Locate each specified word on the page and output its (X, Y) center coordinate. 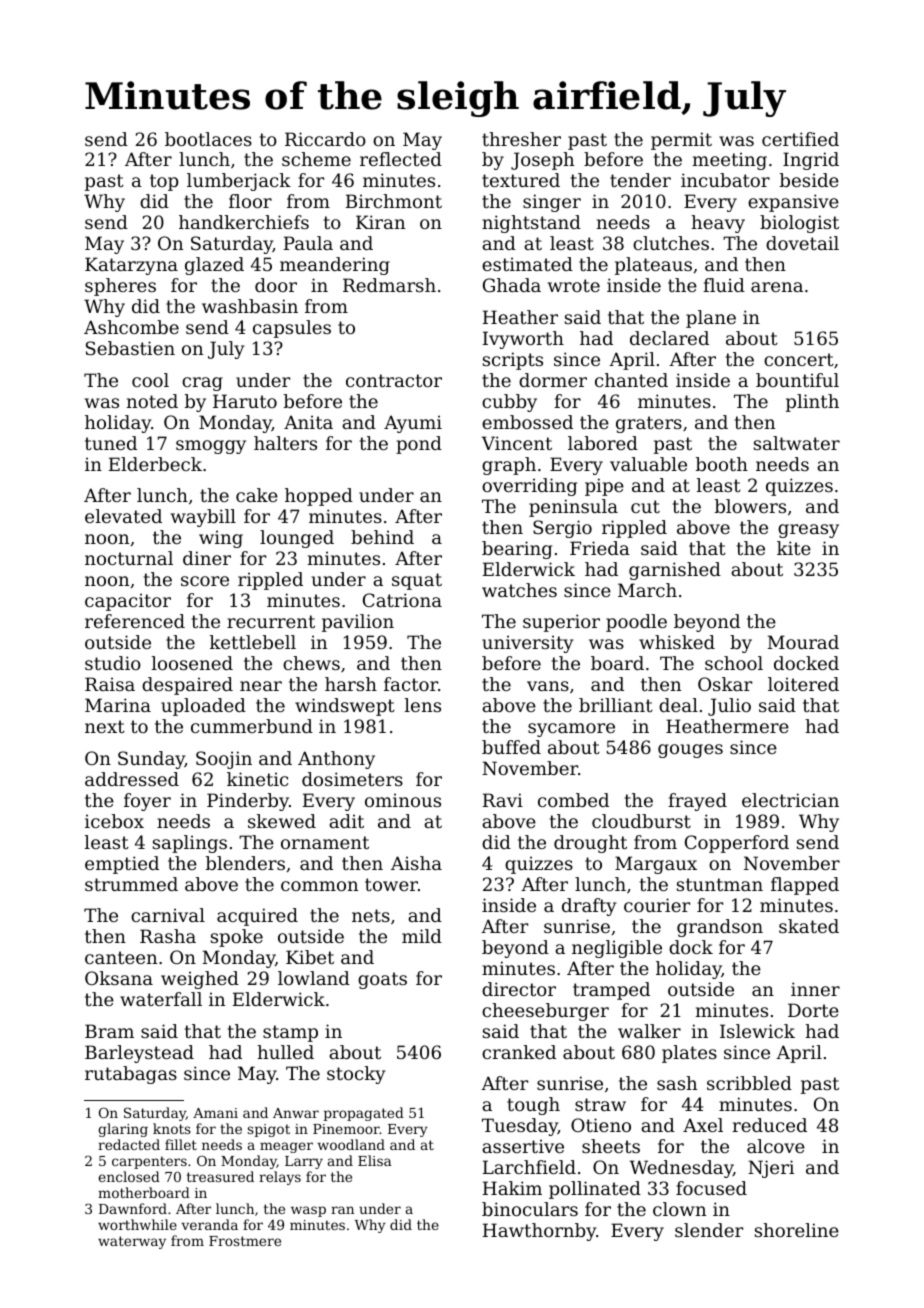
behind (382, 537)
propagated (364, 1114)
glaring (123, 1130)
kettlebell (253, 642)
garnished (675, 571)
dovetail (802, 243)
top (164, 182)
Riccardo (325, 139)
